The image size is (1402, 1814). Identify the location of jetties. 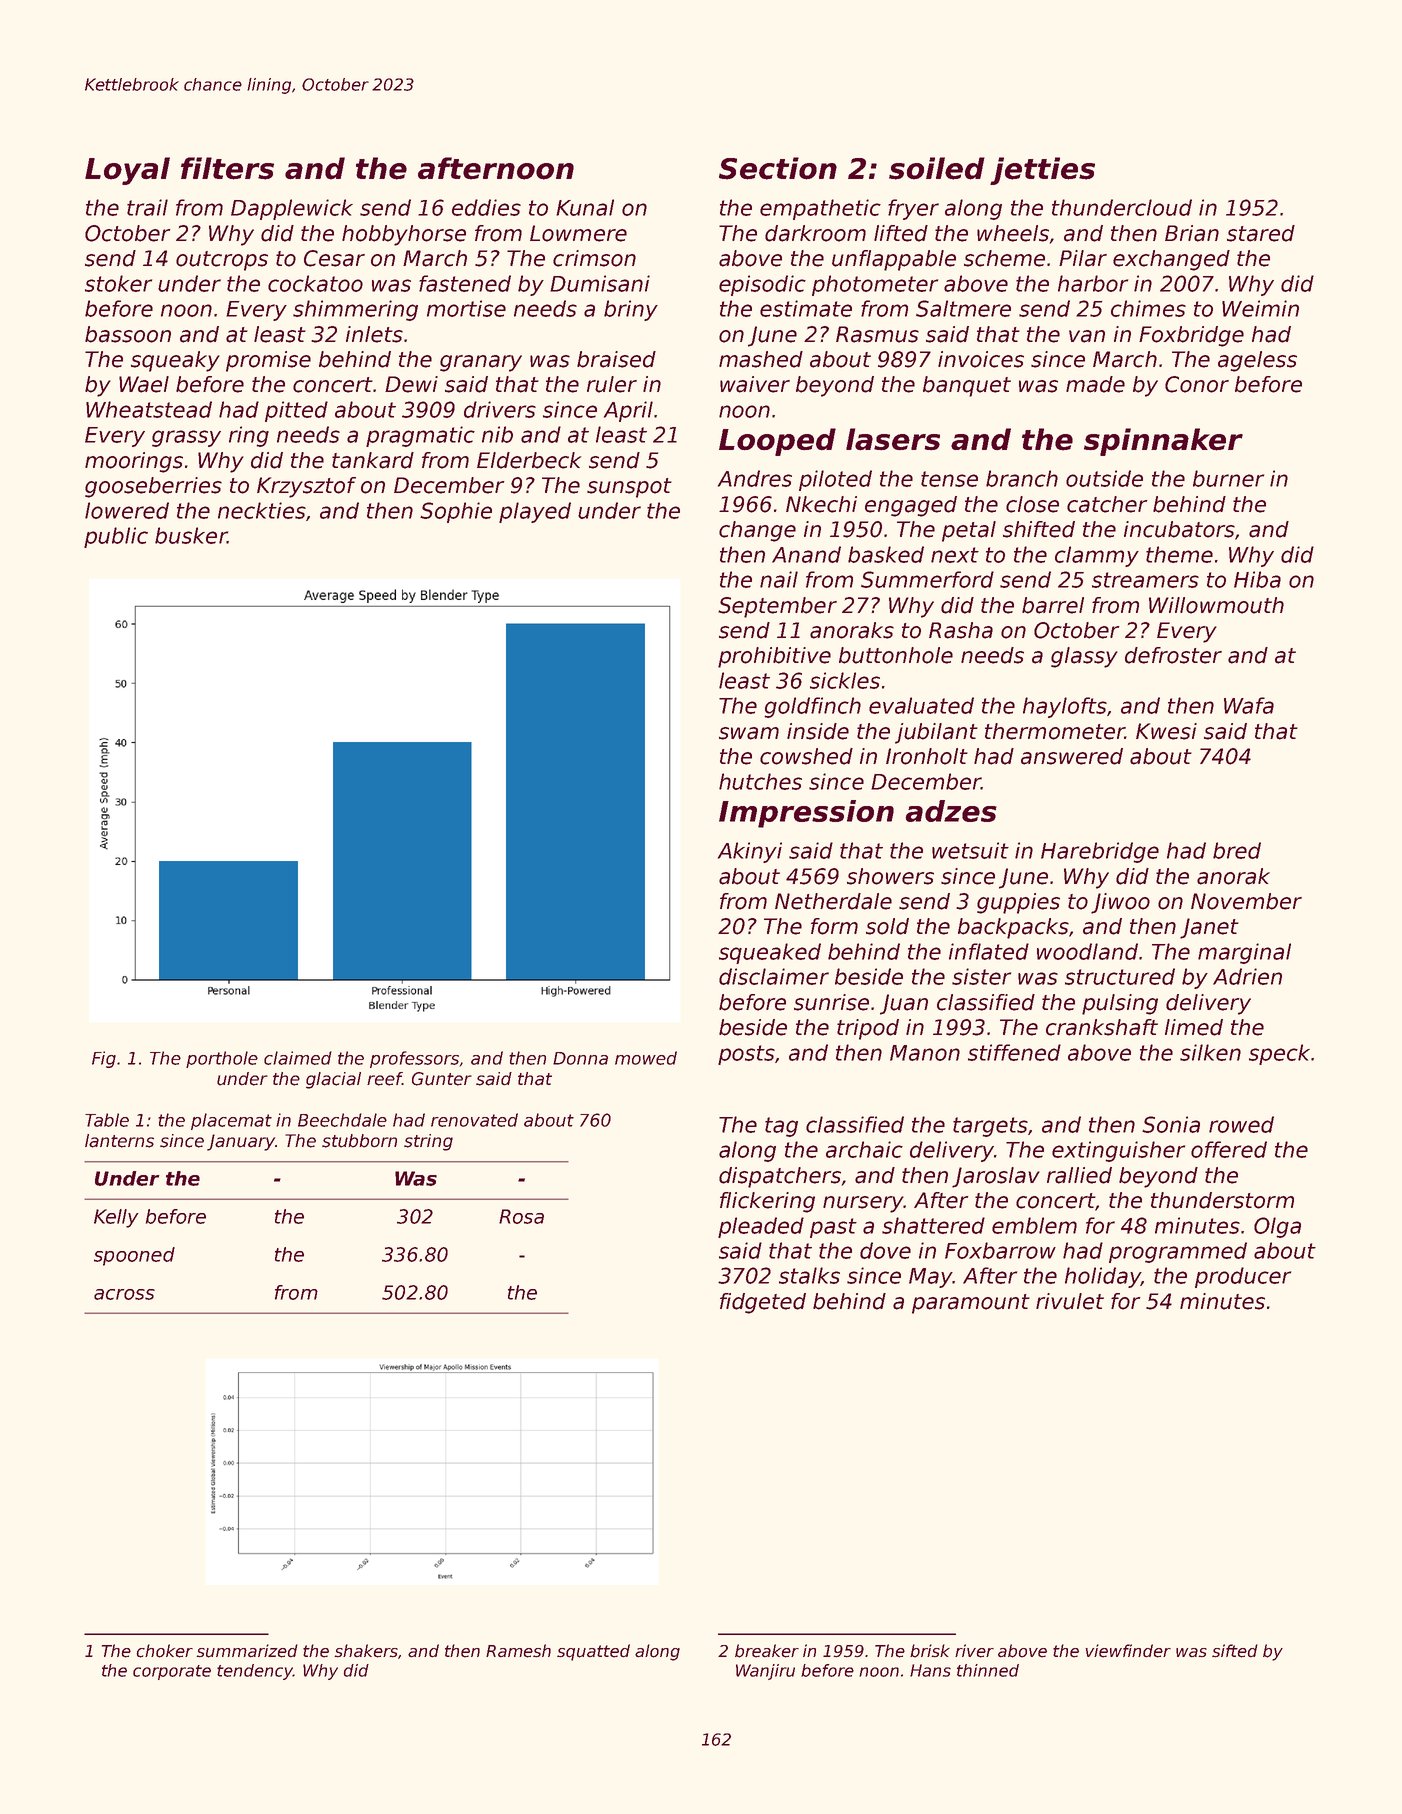
(1042, 171).
